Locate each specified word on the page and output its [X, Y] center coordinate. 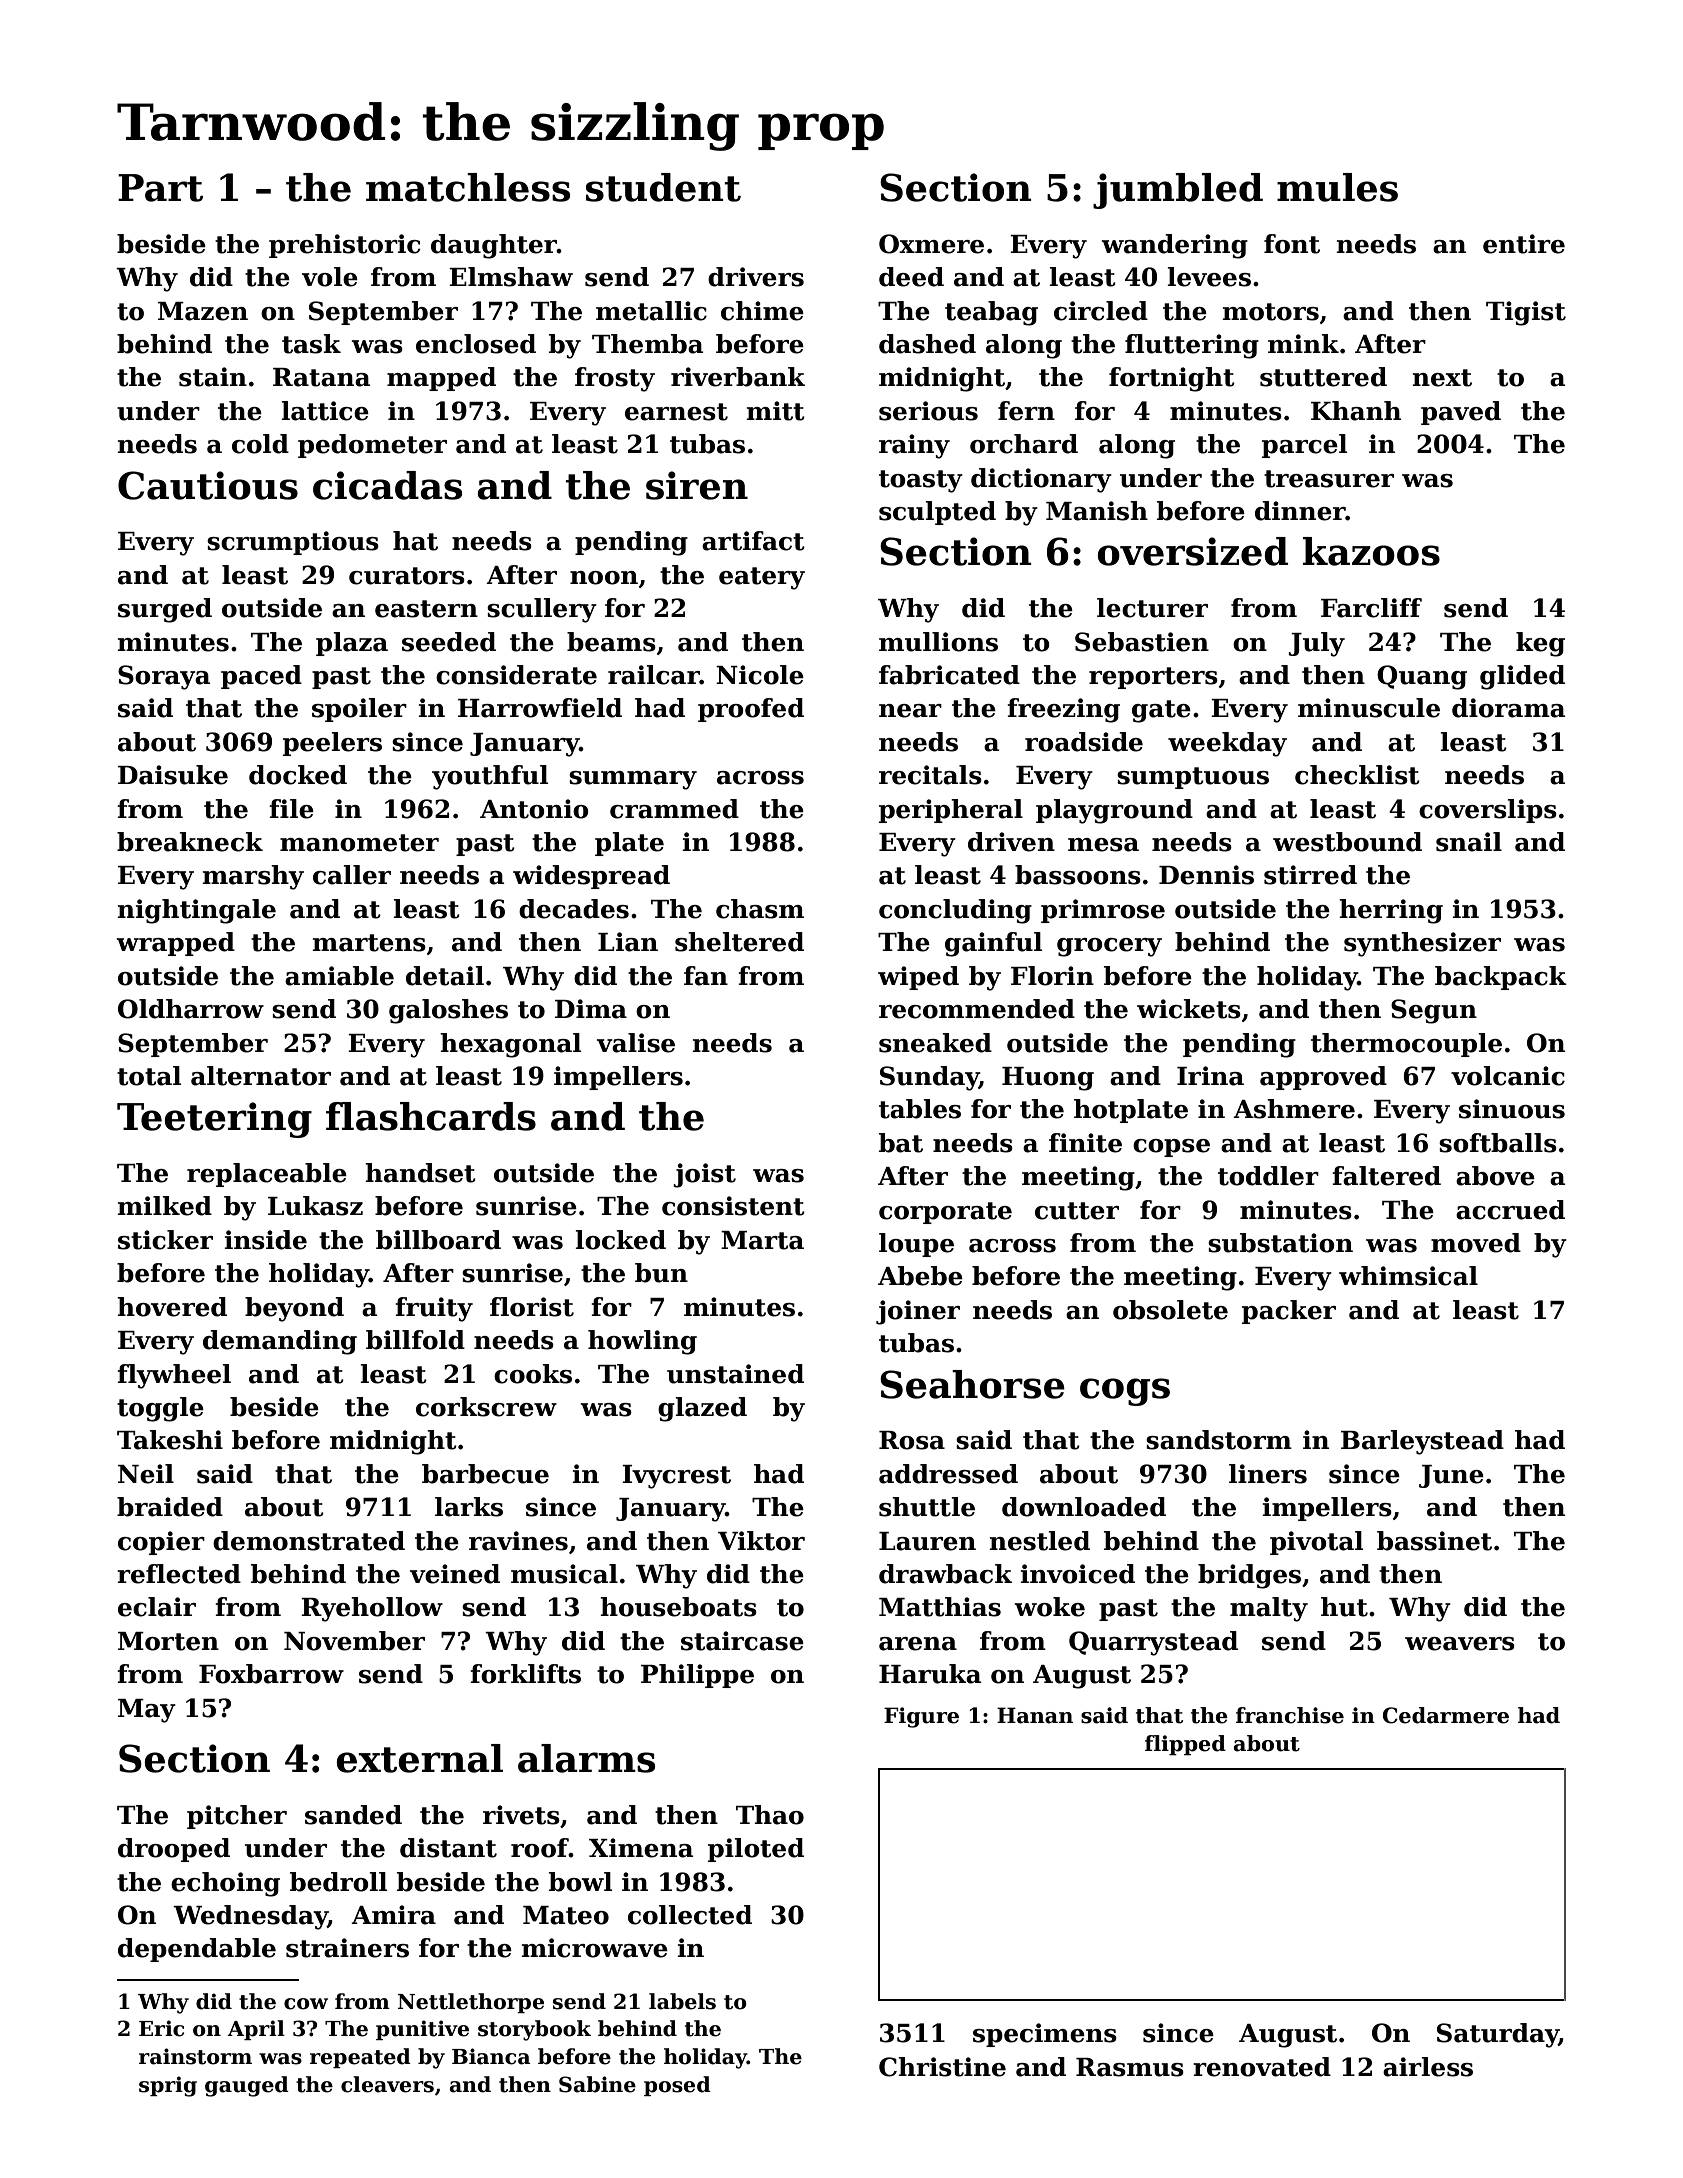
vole [330, 277]
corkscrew [486, 1407]
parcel [1304, 446]
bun [661, 1273]
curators [407, 576]
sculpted [937, 513]
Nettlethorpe [471, 2003]
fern [1026, 411]
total [149, 1076]
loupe [916, 1245]
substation [1280, 1243]
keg [1540, 644]
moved [1476, 1243]
